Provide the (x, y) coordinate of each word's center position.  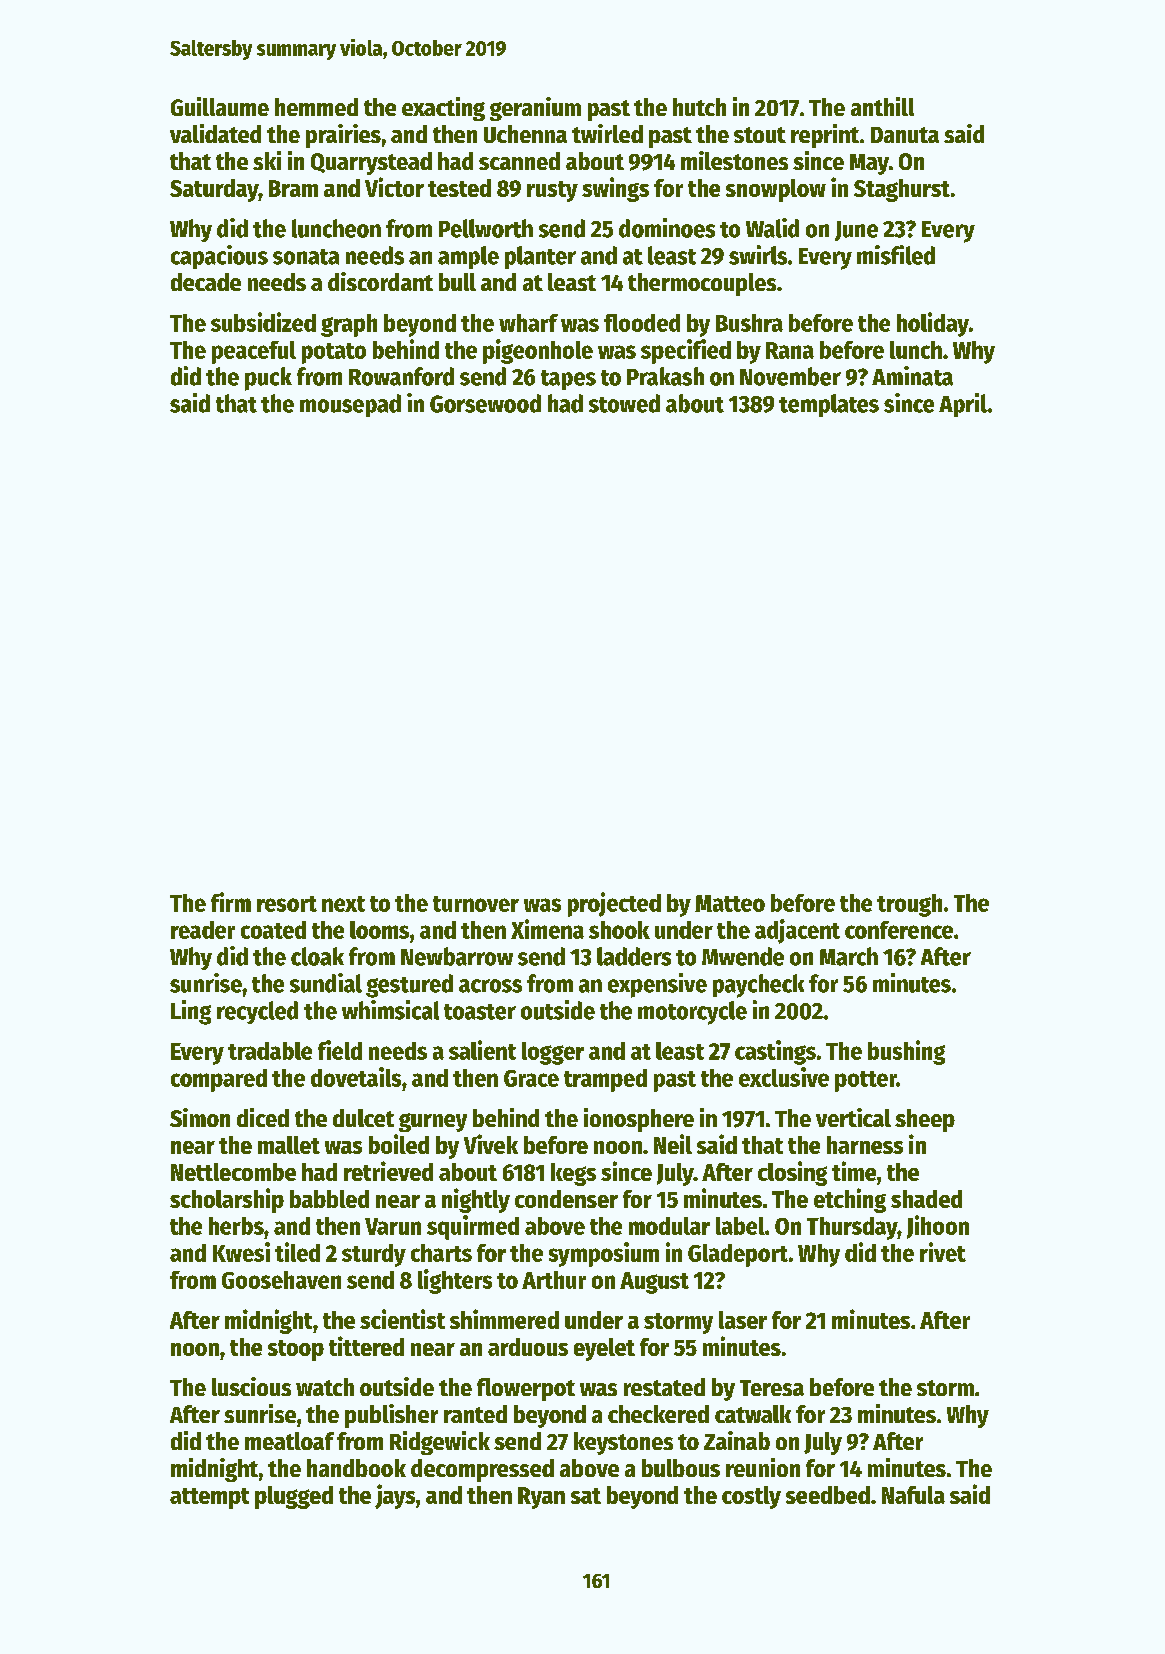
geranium (535, 109)
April (963, 405)
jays (395, 1496)
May (869, 164)
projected (614, 904)
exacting (443, 109)
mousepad (350, 405)
